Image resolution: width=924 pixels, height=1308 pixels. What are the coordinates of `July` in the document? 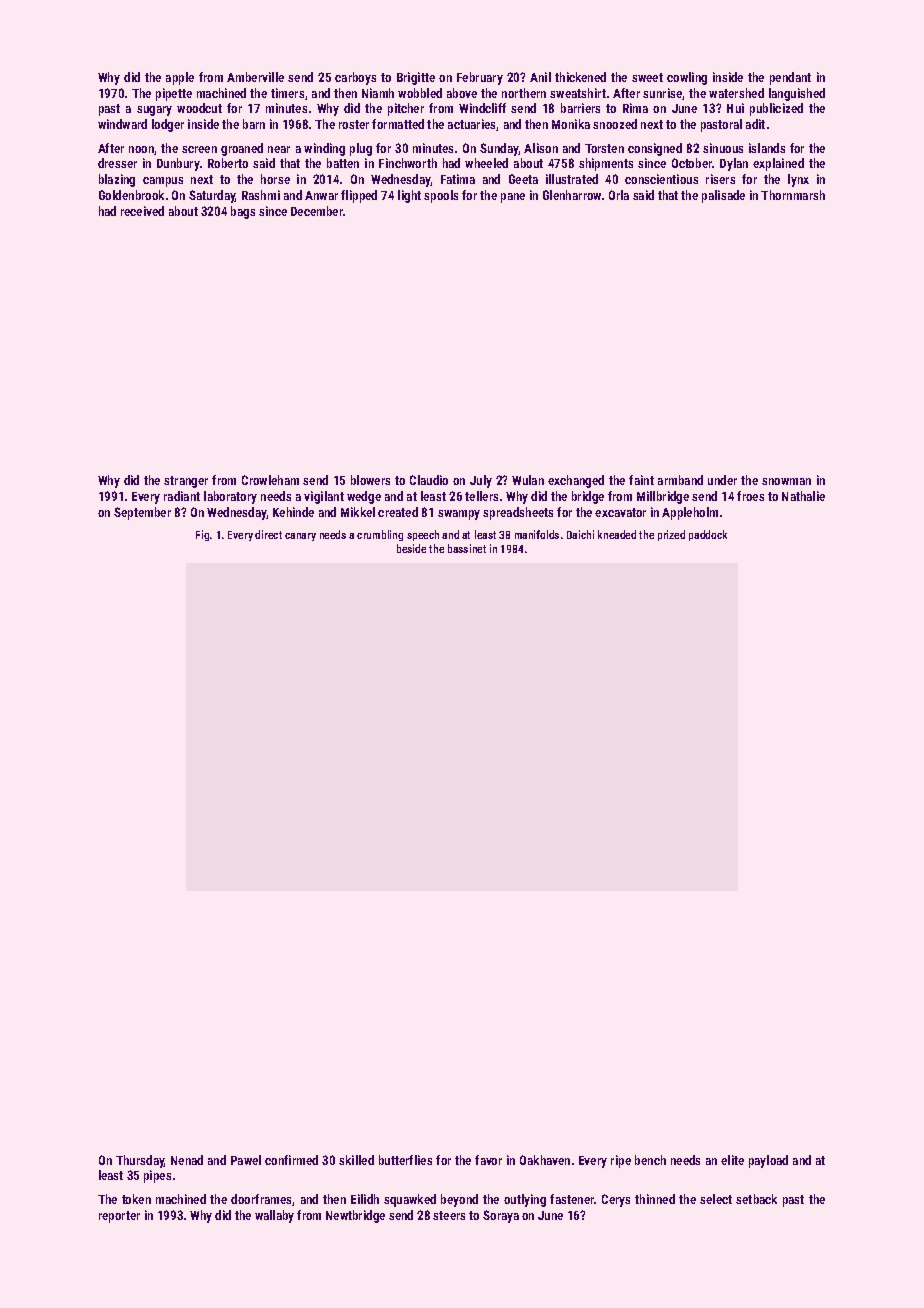 It's located at (481, 481).
